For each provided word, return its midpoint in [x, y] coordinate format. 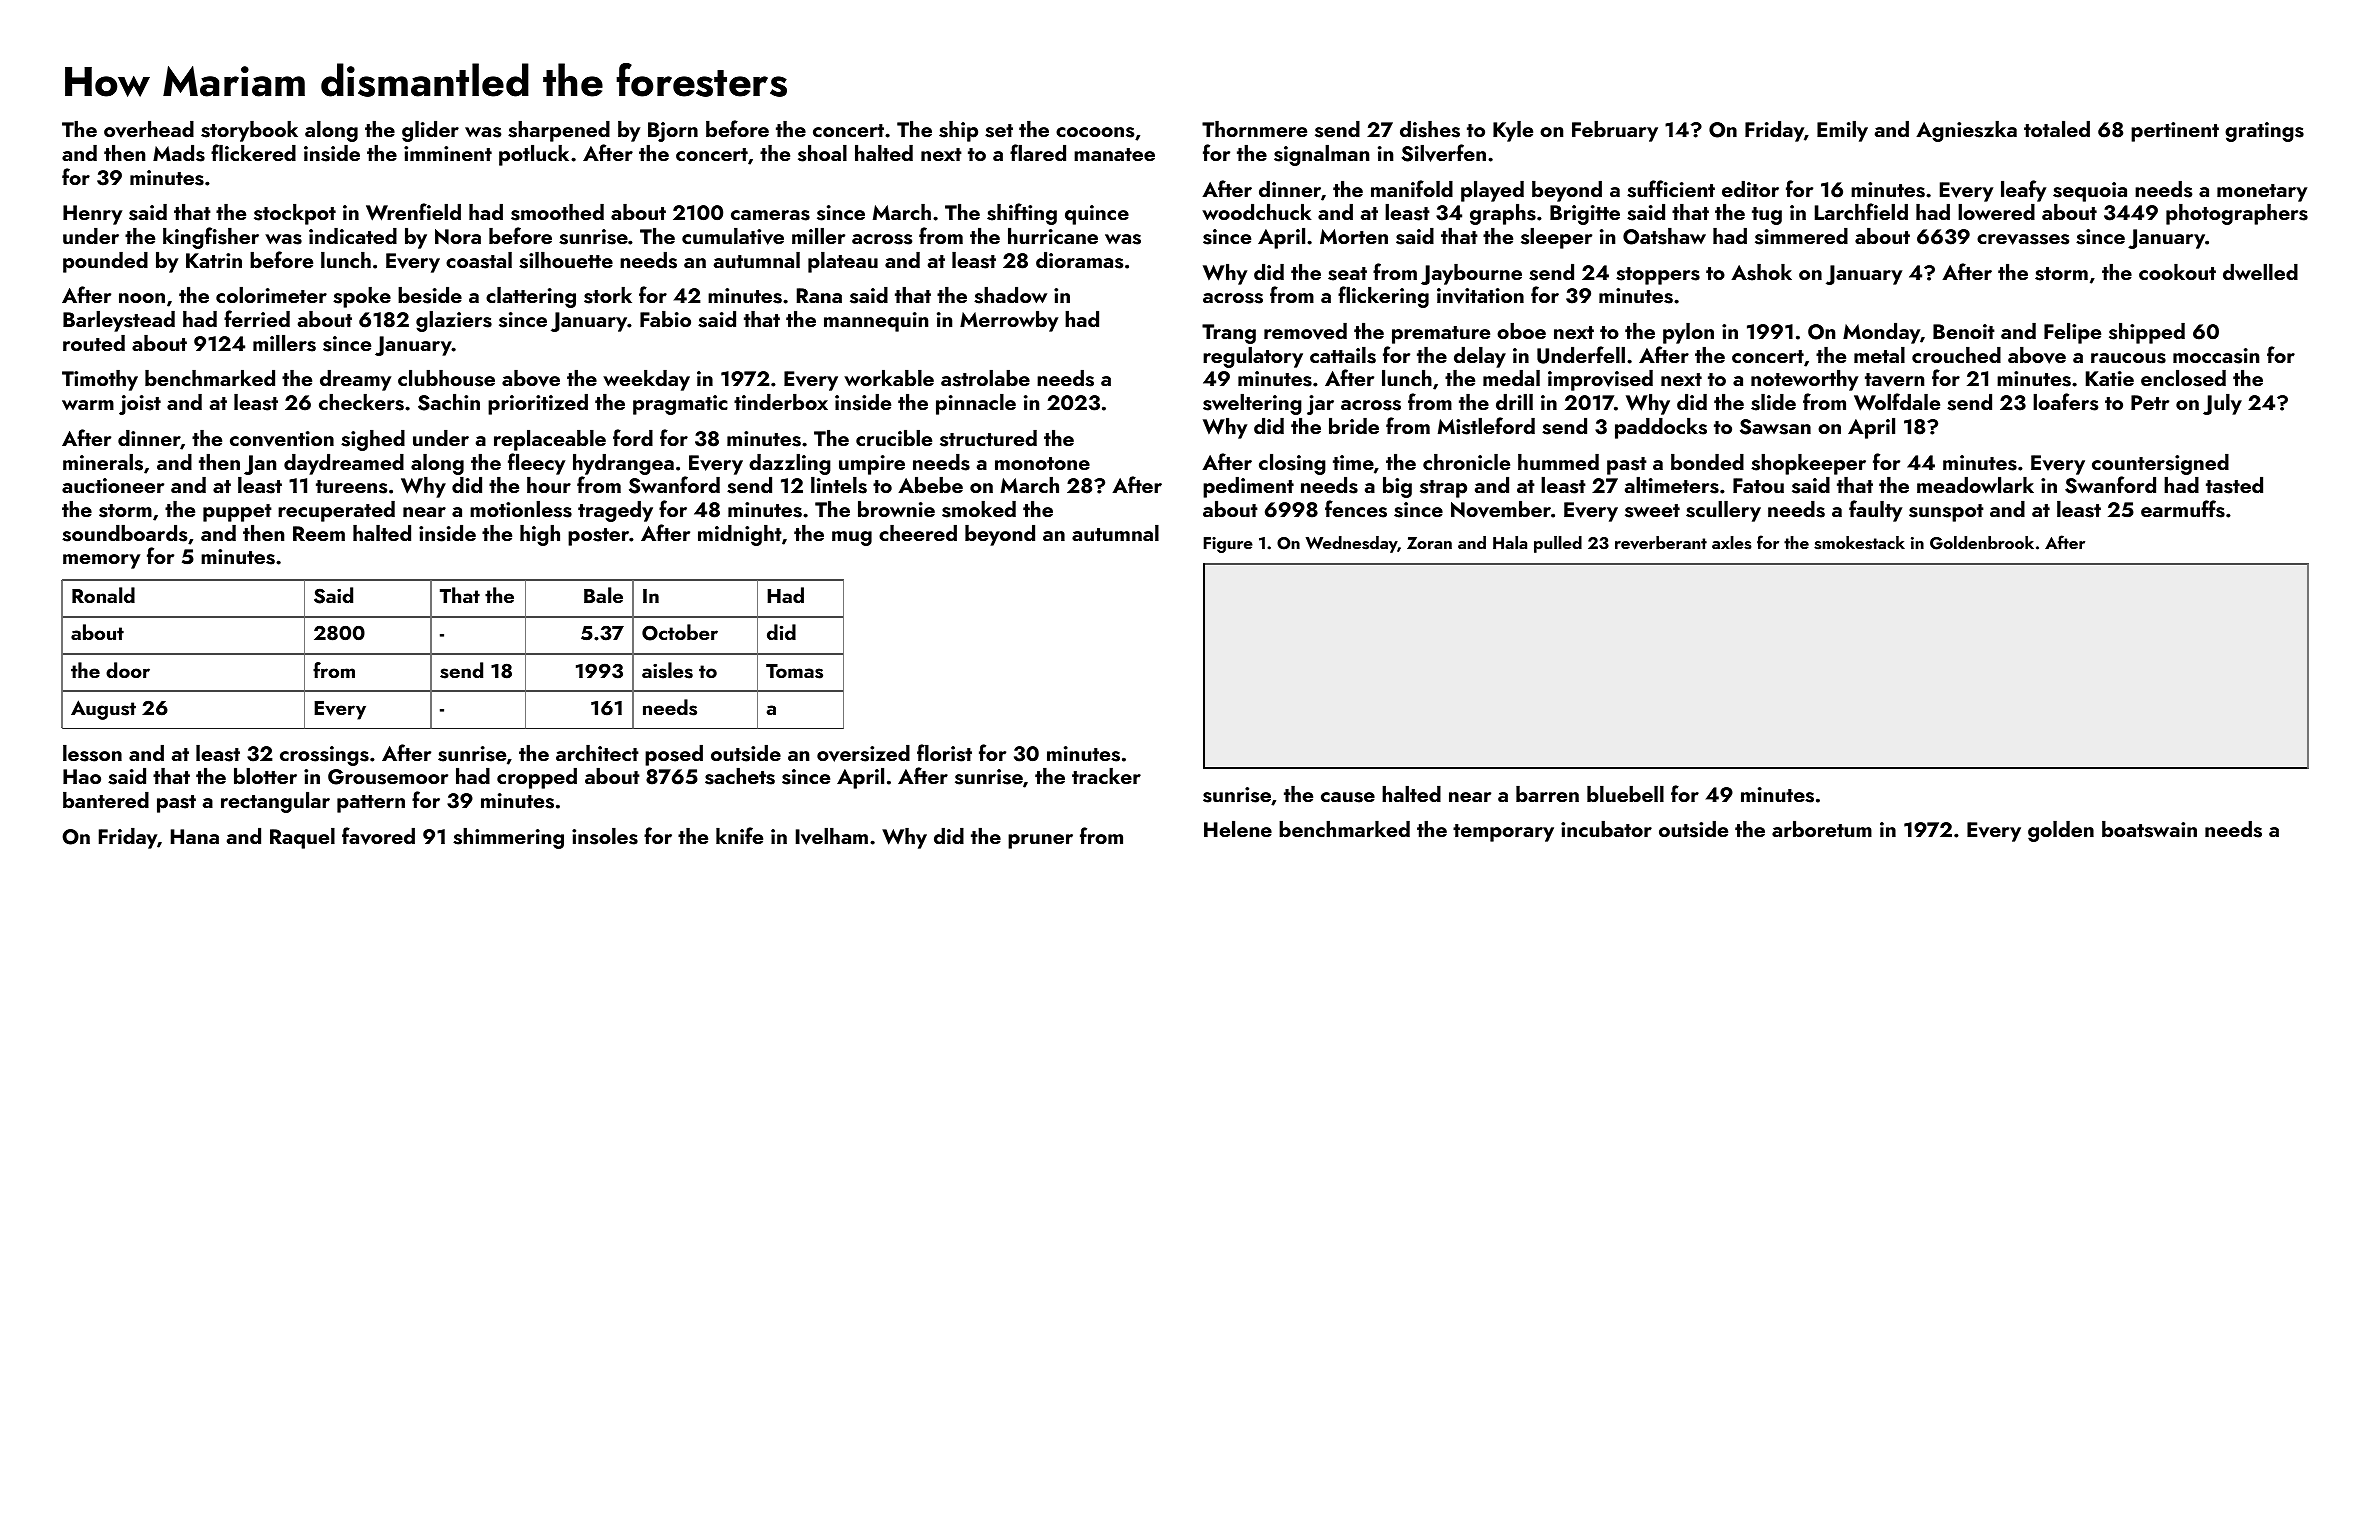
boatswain [2149, 829]
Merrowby [1009, 321]
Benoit [1964, 331]
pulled [1558, 544]
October [680, 632]
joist [140, 405]
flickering [1383, 297]
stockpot [295, 214]
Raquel [302, 838]
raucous [2128, 358]
